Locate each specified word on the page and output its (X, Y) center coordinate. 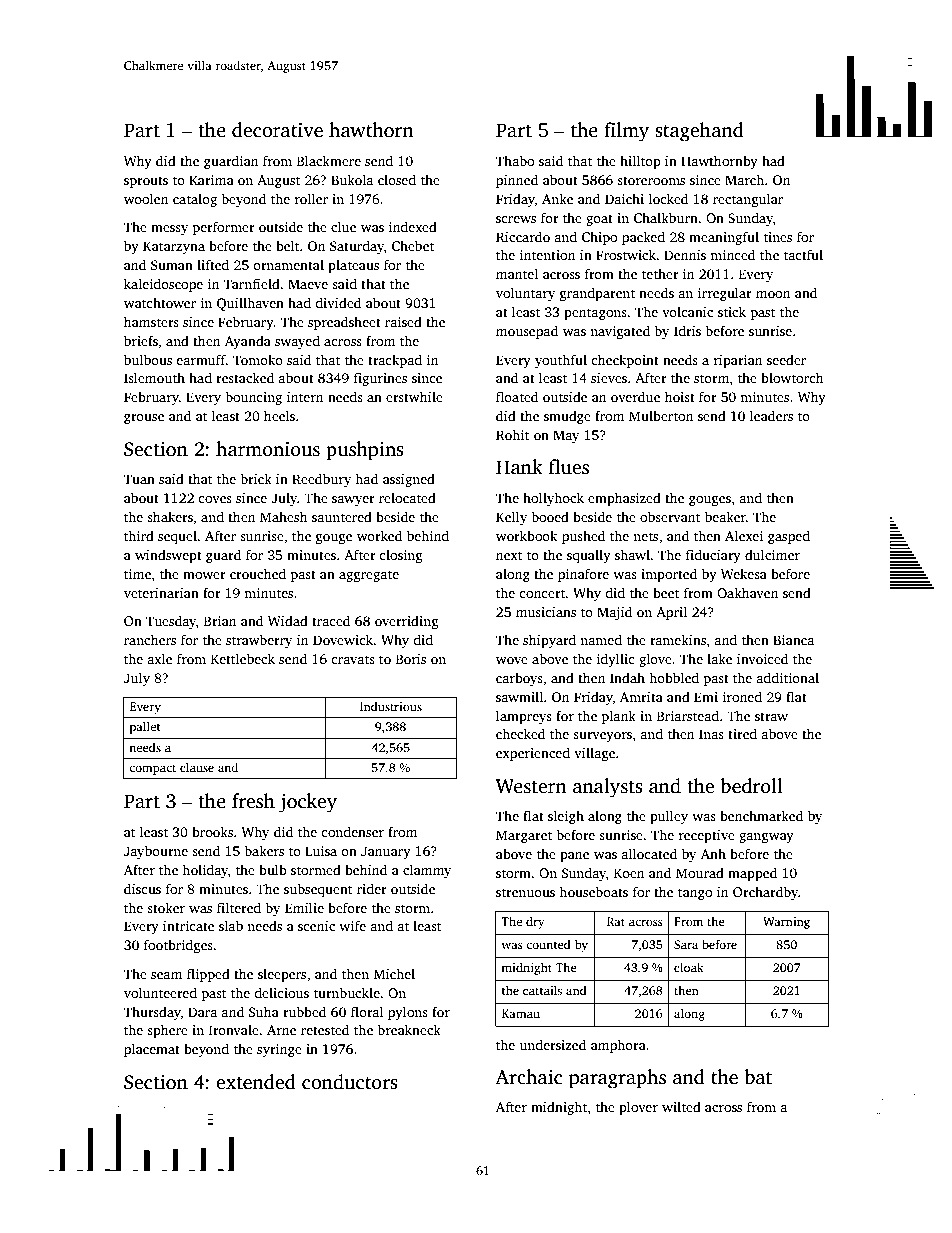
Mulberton (661, 415)
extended (256, 1082)
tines (778, 237)
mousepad (527, 332)
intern (305, 397)
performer (224, 228)
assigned (409, 480)
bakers (264, 850)
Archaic (528, 1077)
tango (695, 894)
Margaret (524, 836)
